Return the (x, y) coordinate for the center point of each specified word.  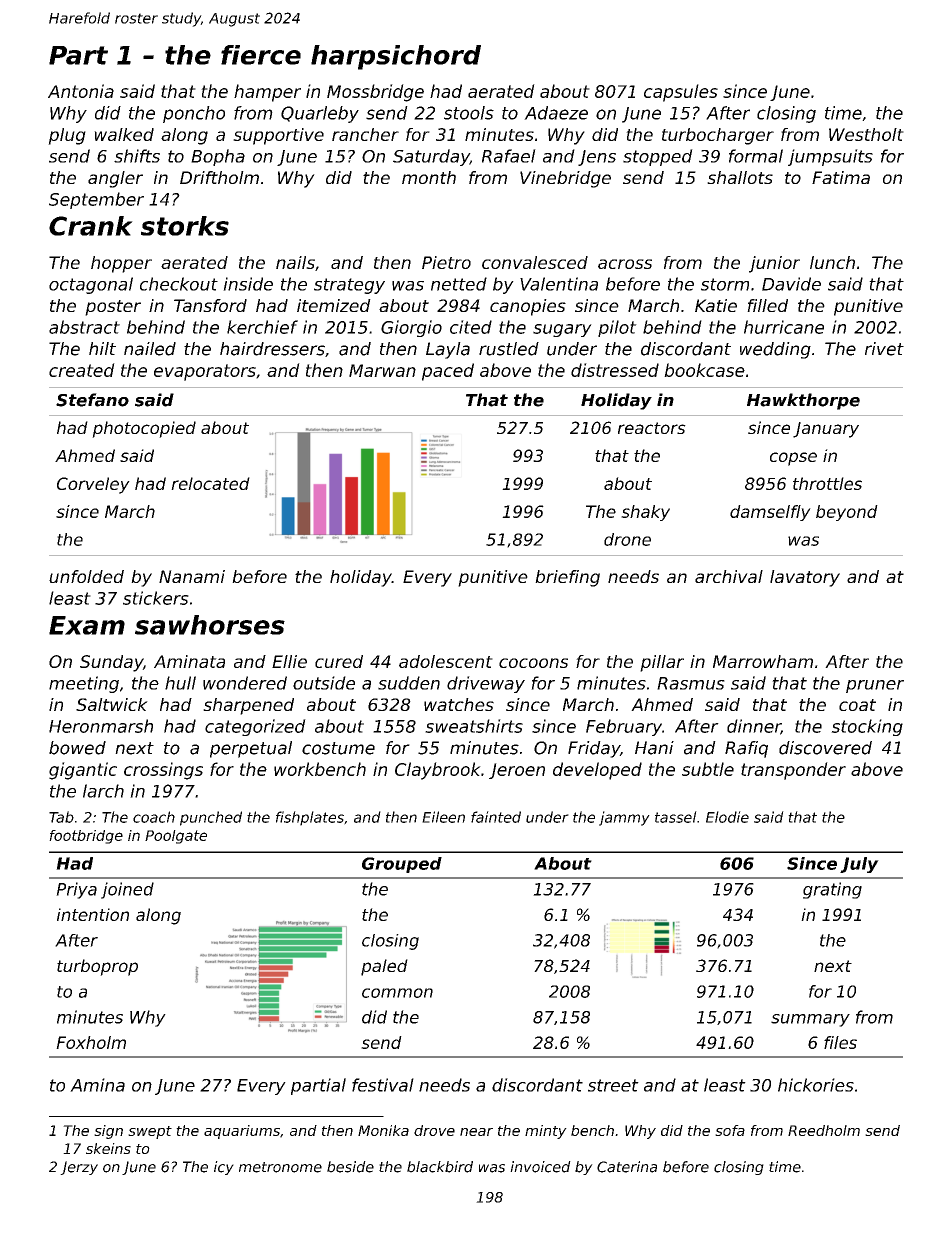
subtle (708, 769)
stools (469, 113)
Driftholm (219, 177)
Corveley (93, 485)
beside (350, 1167)
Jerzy (79, 1168)
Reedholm (824, 1130)
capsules (681, 93)
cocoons (533, 663)
